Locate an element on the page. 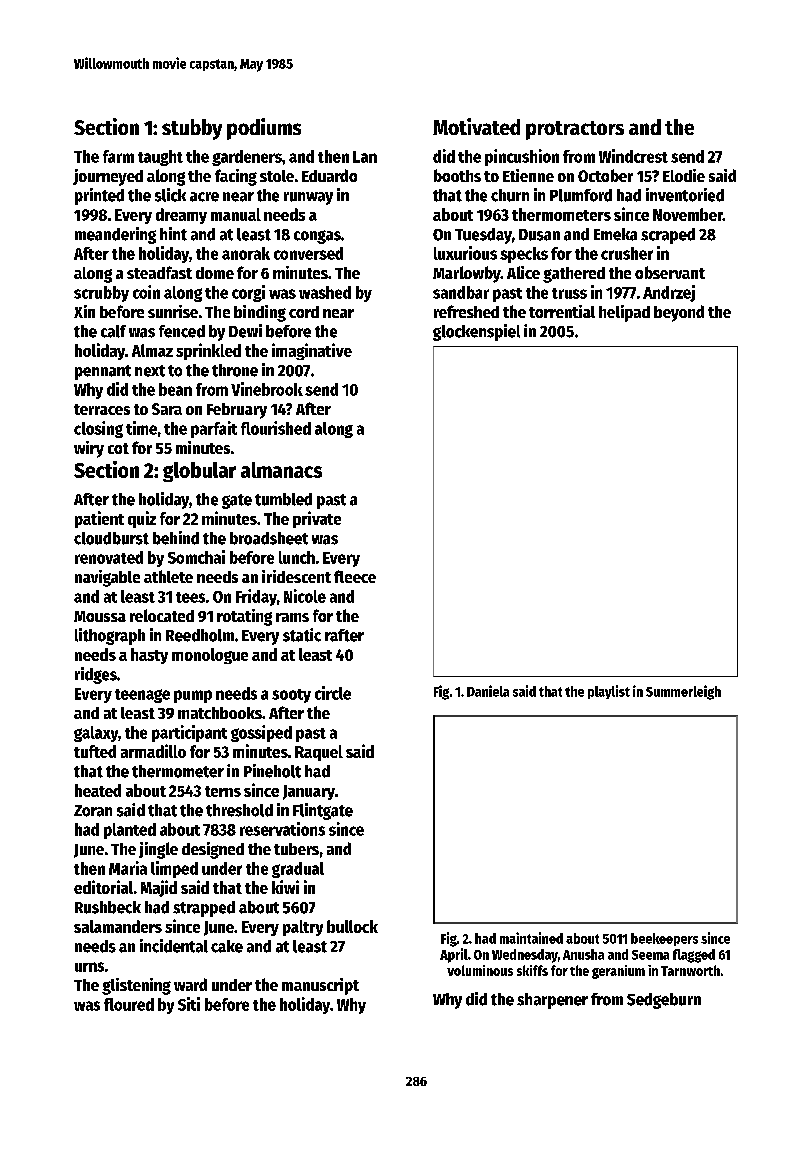 This page has height=1153, width=812. teenage is located at coordinates (142, 696).
